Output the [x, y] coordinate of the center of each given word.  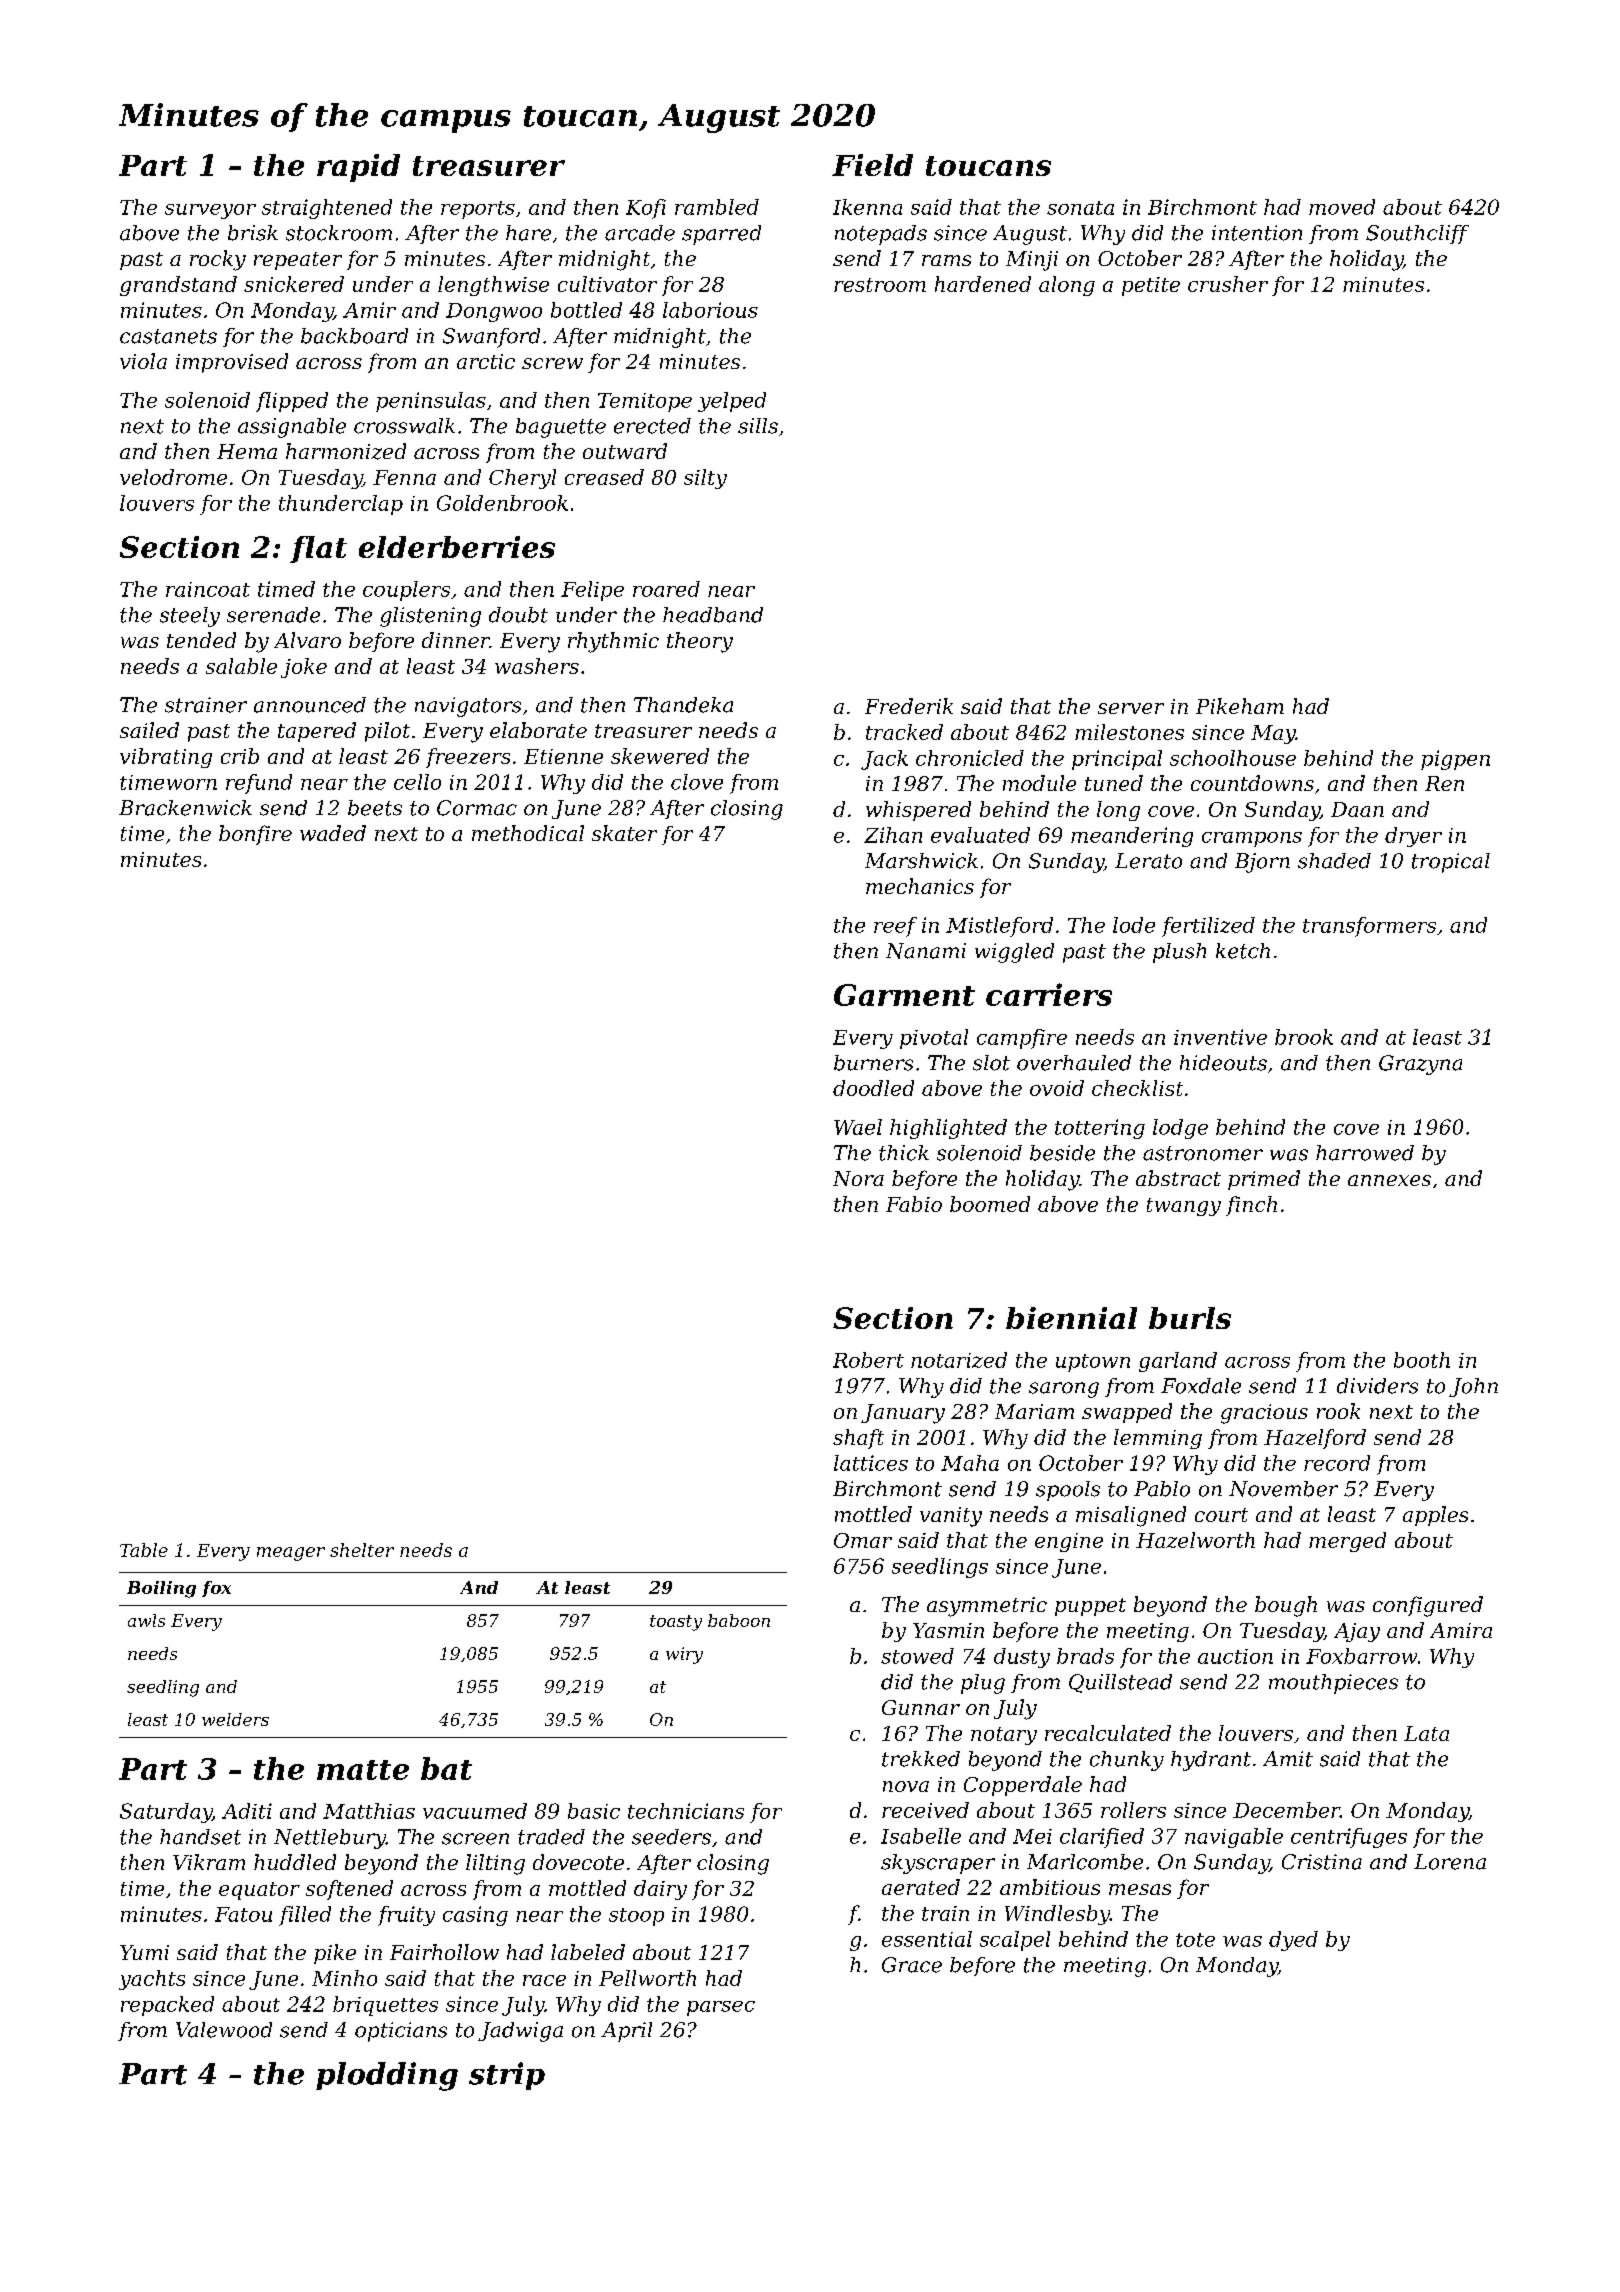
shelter [362, 1550]
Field [872, 165]
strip [507, 2076]
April [626, 2032]
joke [304, 668]
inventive [1220, 1037]
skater [624, 833]
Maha [970, 1463]
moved [1342, 207]
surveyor [210, 211]
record [1337, 1463]
